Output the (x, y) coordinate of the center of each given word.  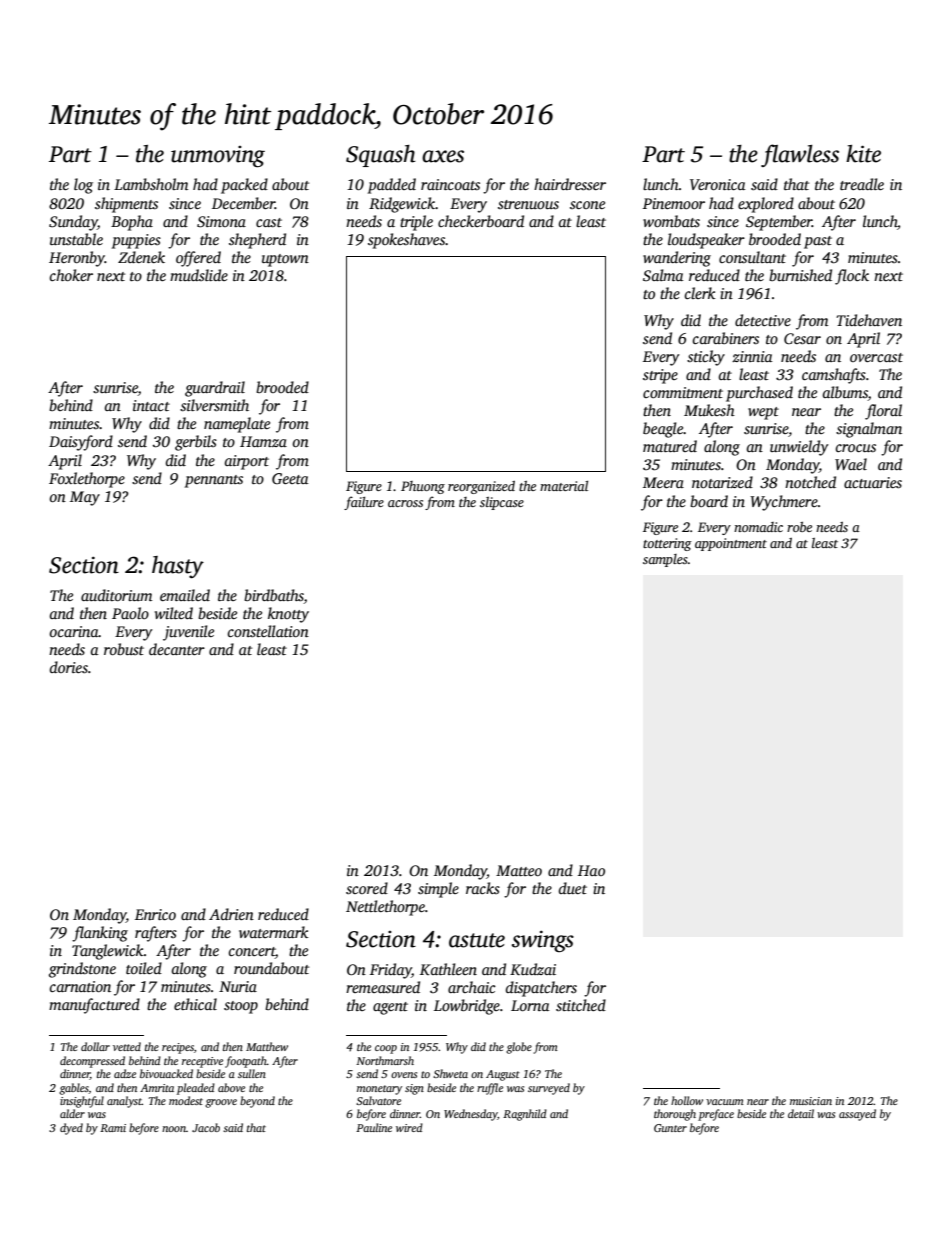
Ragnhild (525, 1115)
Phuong (423, 487)
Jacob (206, 1127)
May (85, 498)
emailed (185, 595)
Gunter (670, 1128)
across (405, 503)
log (83, 186)
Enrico (155, 914)
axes (443, 156)
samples (665, 560)
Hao (591, 870)
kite (863, 154)
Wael (851, 464)
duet (573, 888)
